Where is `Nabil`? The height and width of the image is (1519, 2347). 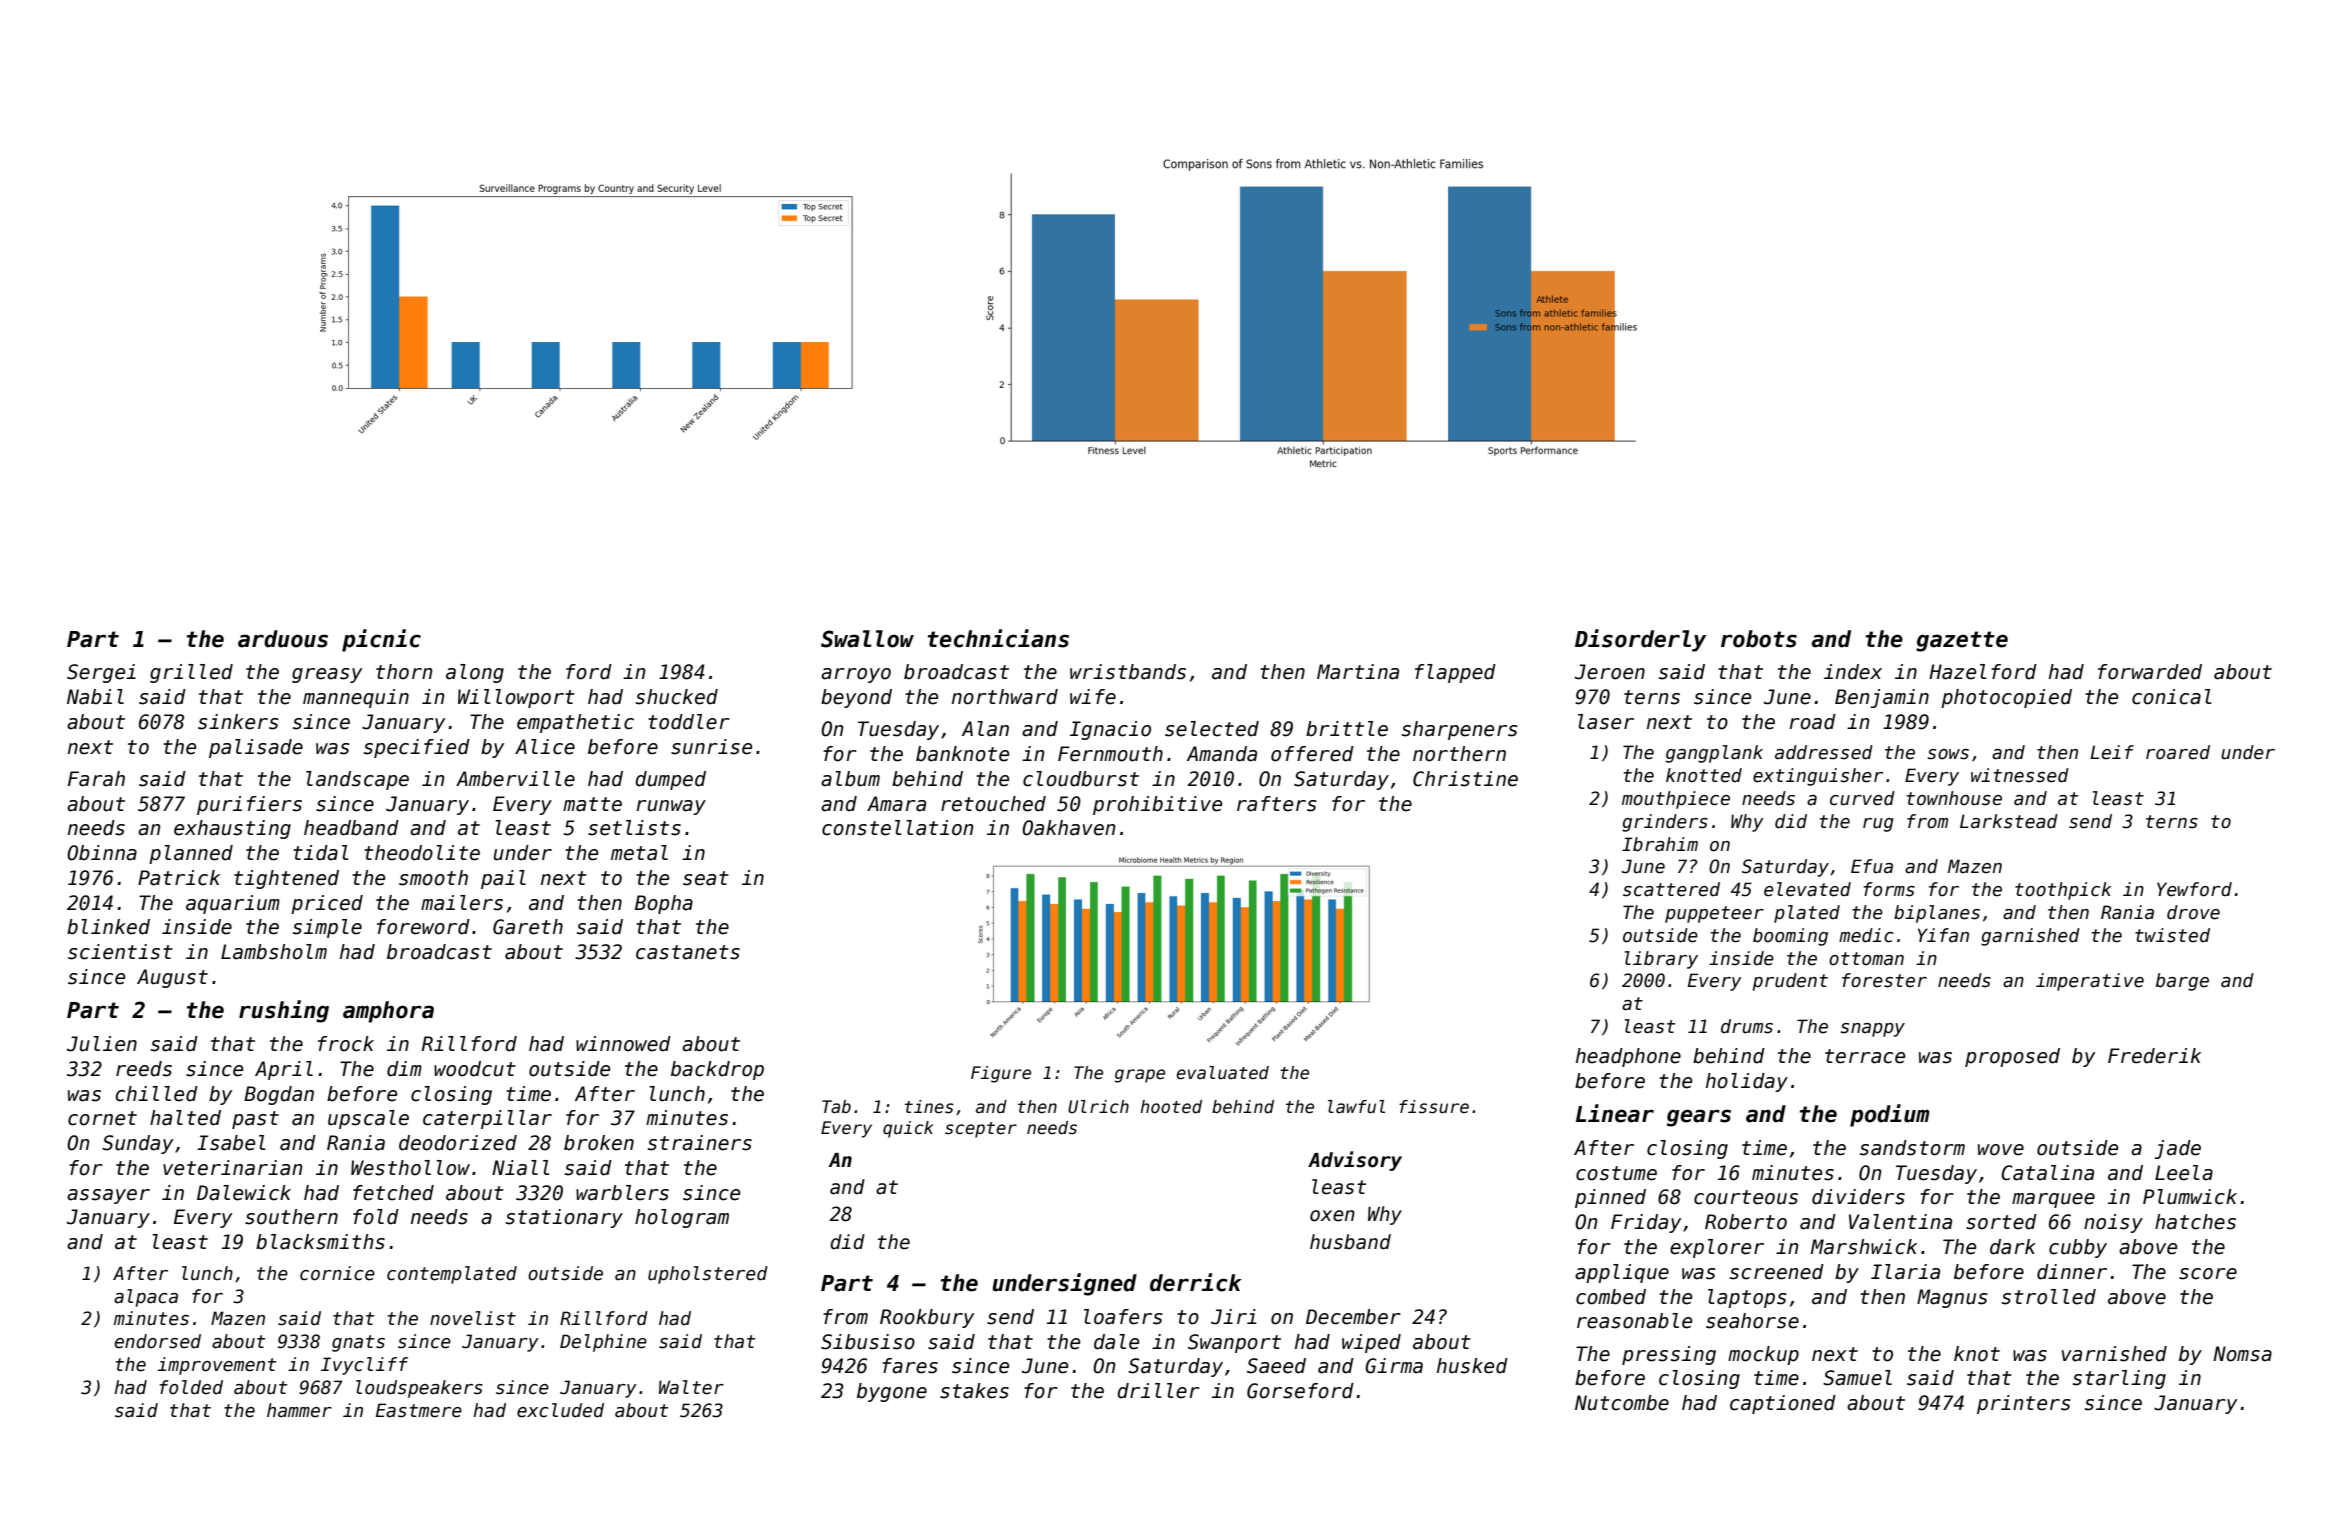
Nabil is located at coordinates (95, 697).
